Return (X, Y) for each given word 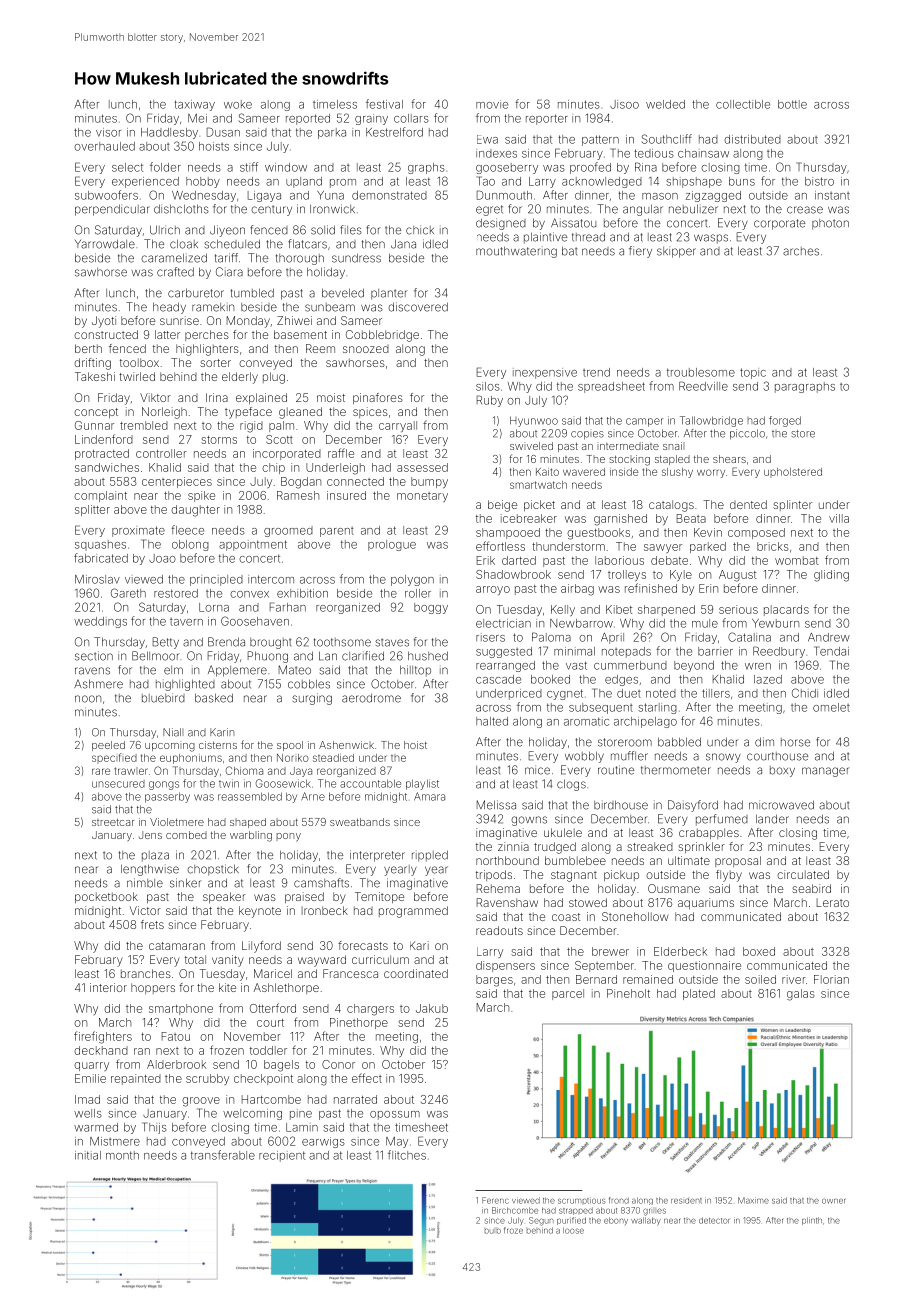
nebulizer (693, 209)
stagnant (574, 876)
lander (772, 819)
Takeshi (95, 376)
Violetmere (177, 822)
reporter (547, 119)
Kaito (547, 472)
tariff (226, 258)
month (122, 1155)
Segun (541, 1221)
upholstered (793, 473)
